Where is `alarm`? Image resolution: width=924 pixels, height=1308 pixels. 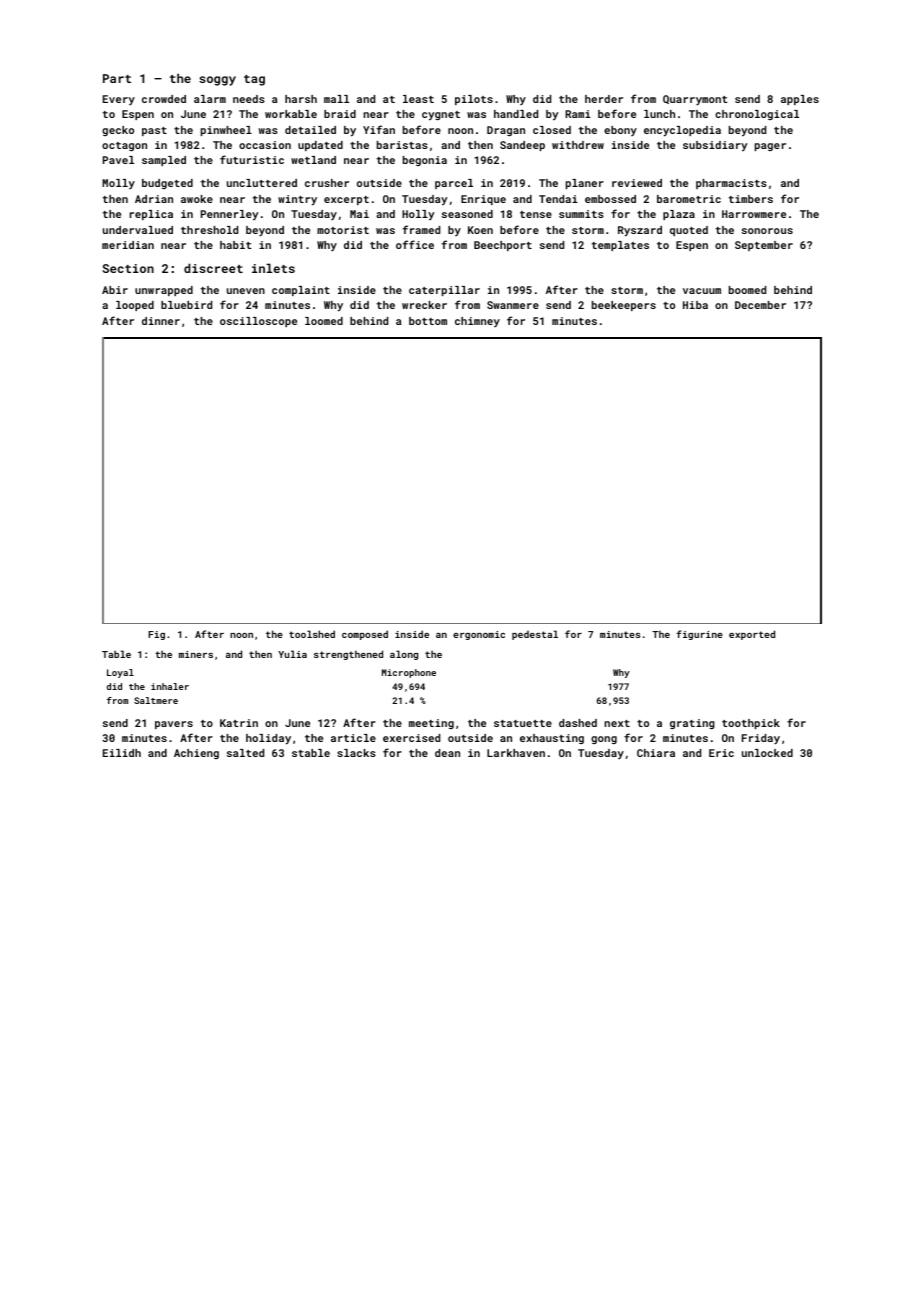 alarm is located at coordinates (210, 99).
